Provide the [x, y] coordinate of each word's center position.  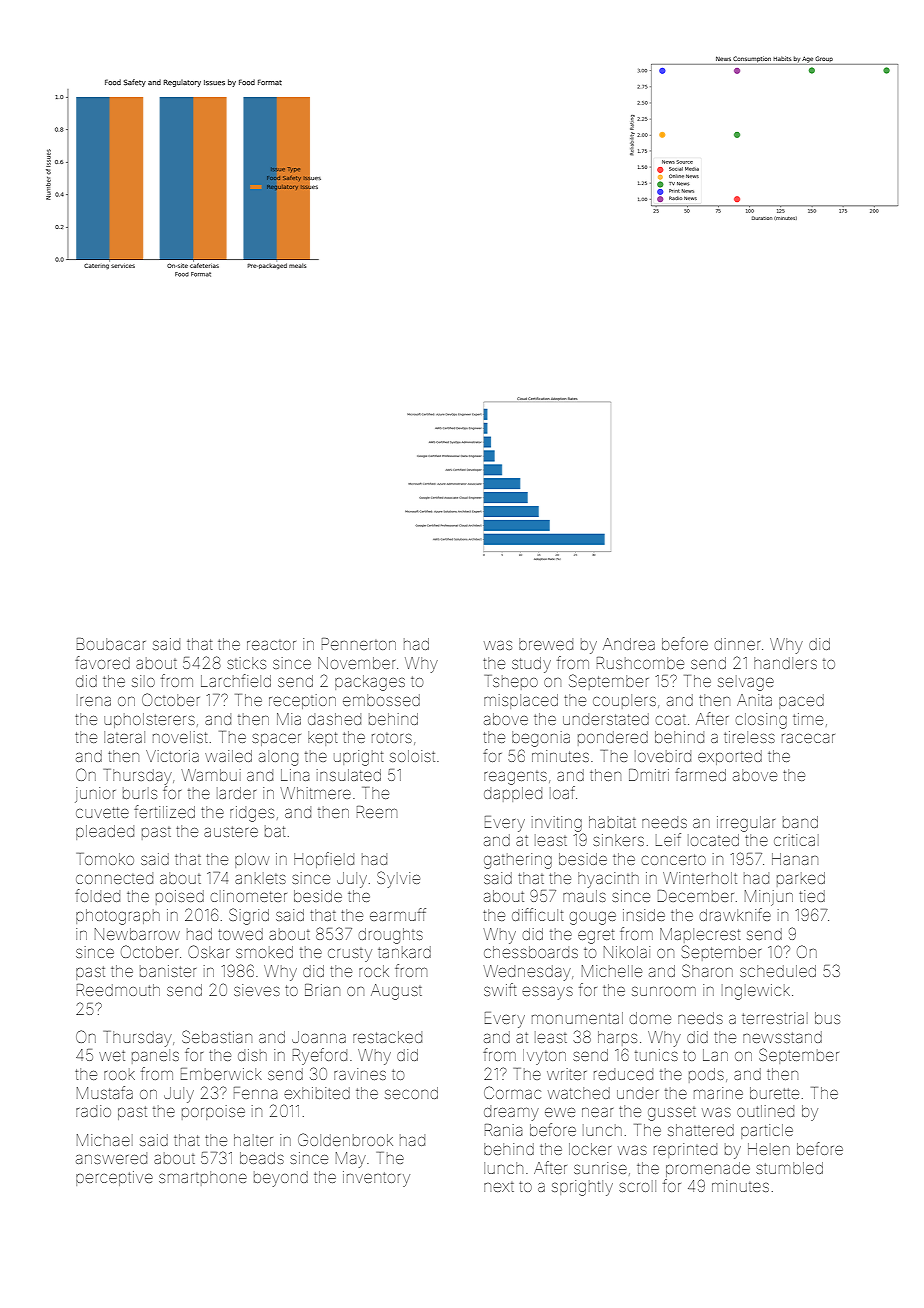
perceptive [114, 1178]
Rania [503, 1130]
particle [767, 1131]
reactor [271, 645]
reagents [515, 778]
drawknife [735, 914]
